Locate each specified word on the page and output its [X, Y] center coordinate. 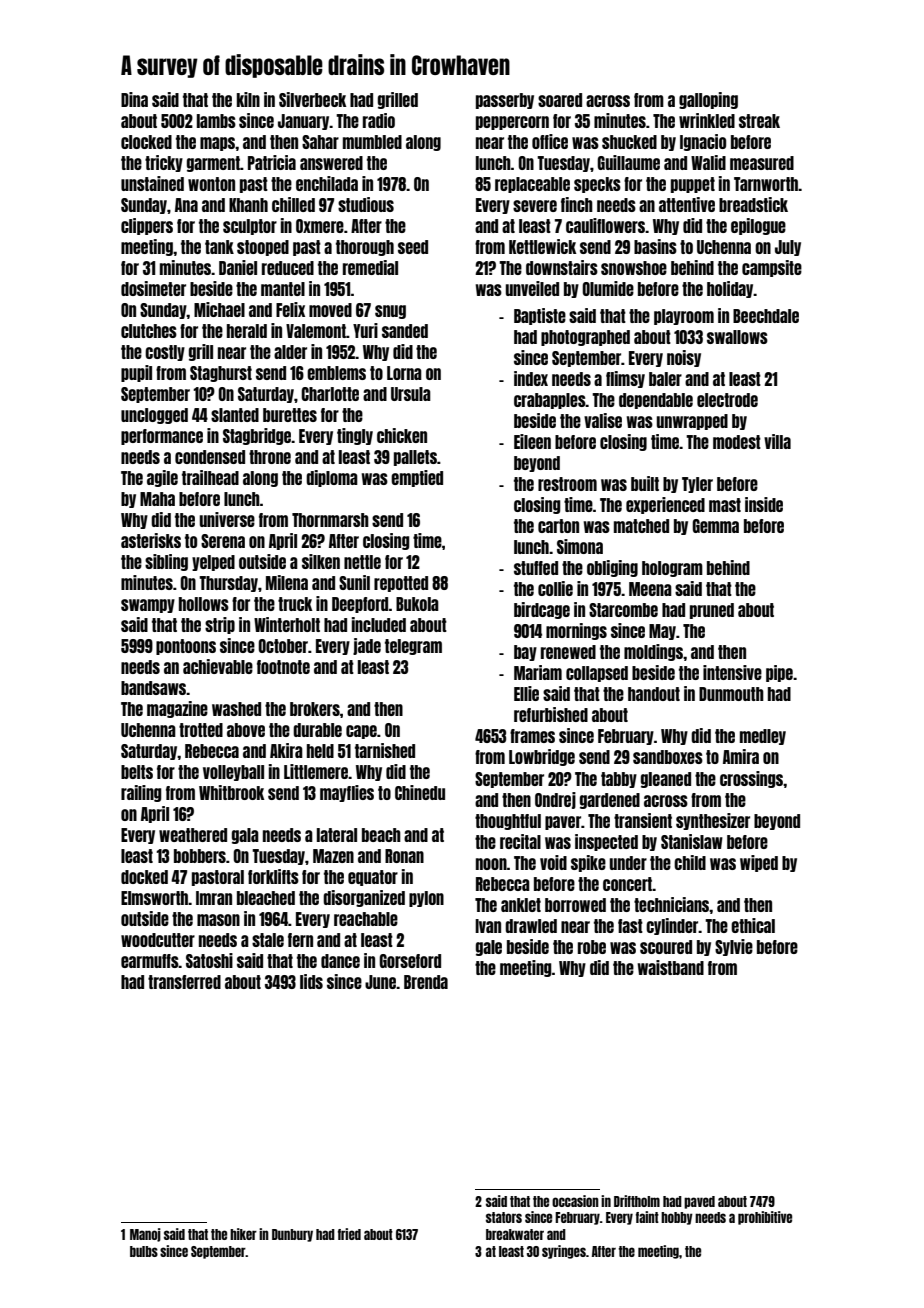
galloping [708, 100]
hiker [243, 1234]
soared [560, 100]
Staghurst [221, 374]
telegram [413, 647]
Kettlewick [543, 246]
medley [763, 737]
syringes [564, 1252]
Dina [134, 99]
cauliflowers [605, 225]
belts [137, 772]
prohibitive [765, 1218]
